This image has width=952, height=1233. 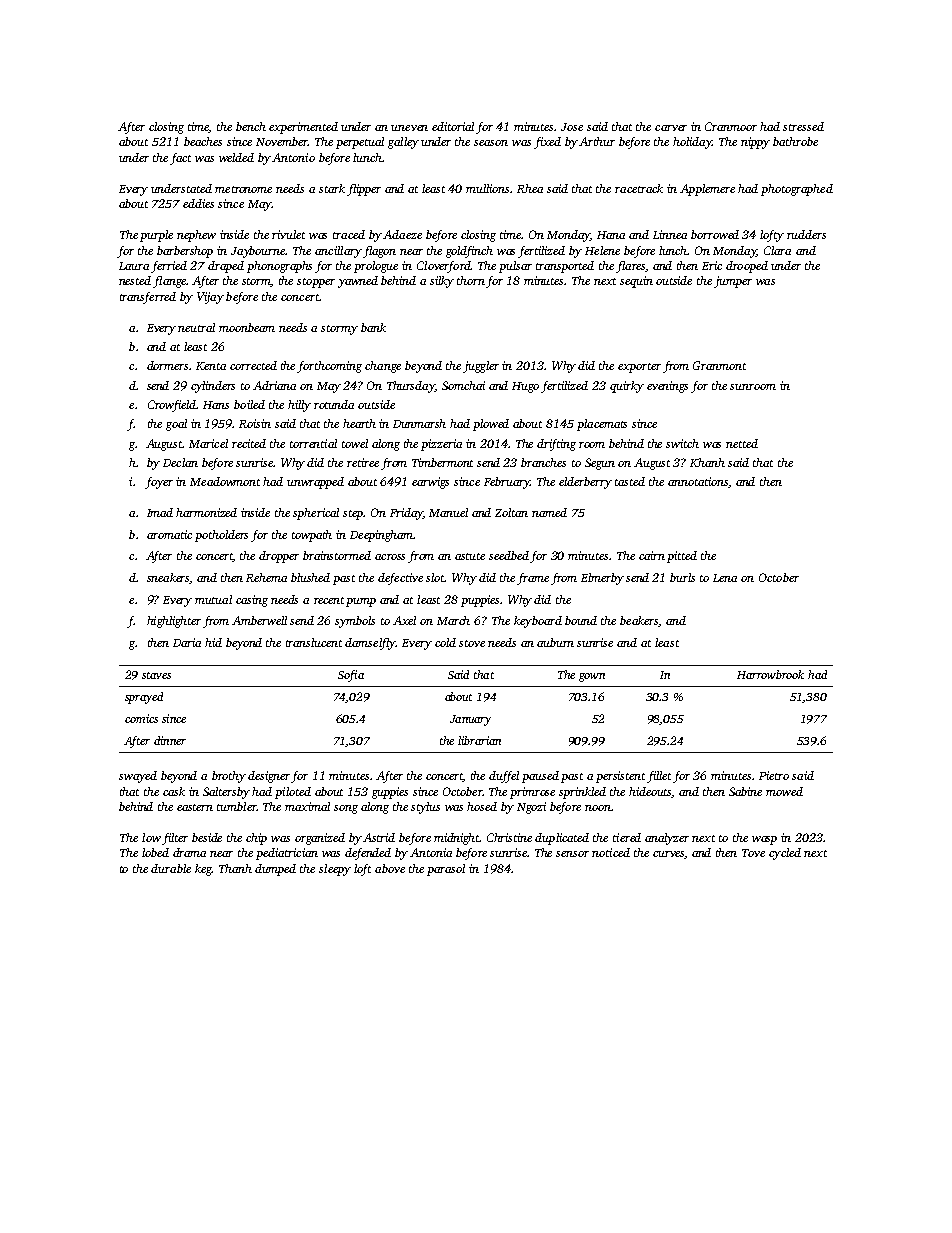 I want to click on Axel, so click(x=404, y=620).
